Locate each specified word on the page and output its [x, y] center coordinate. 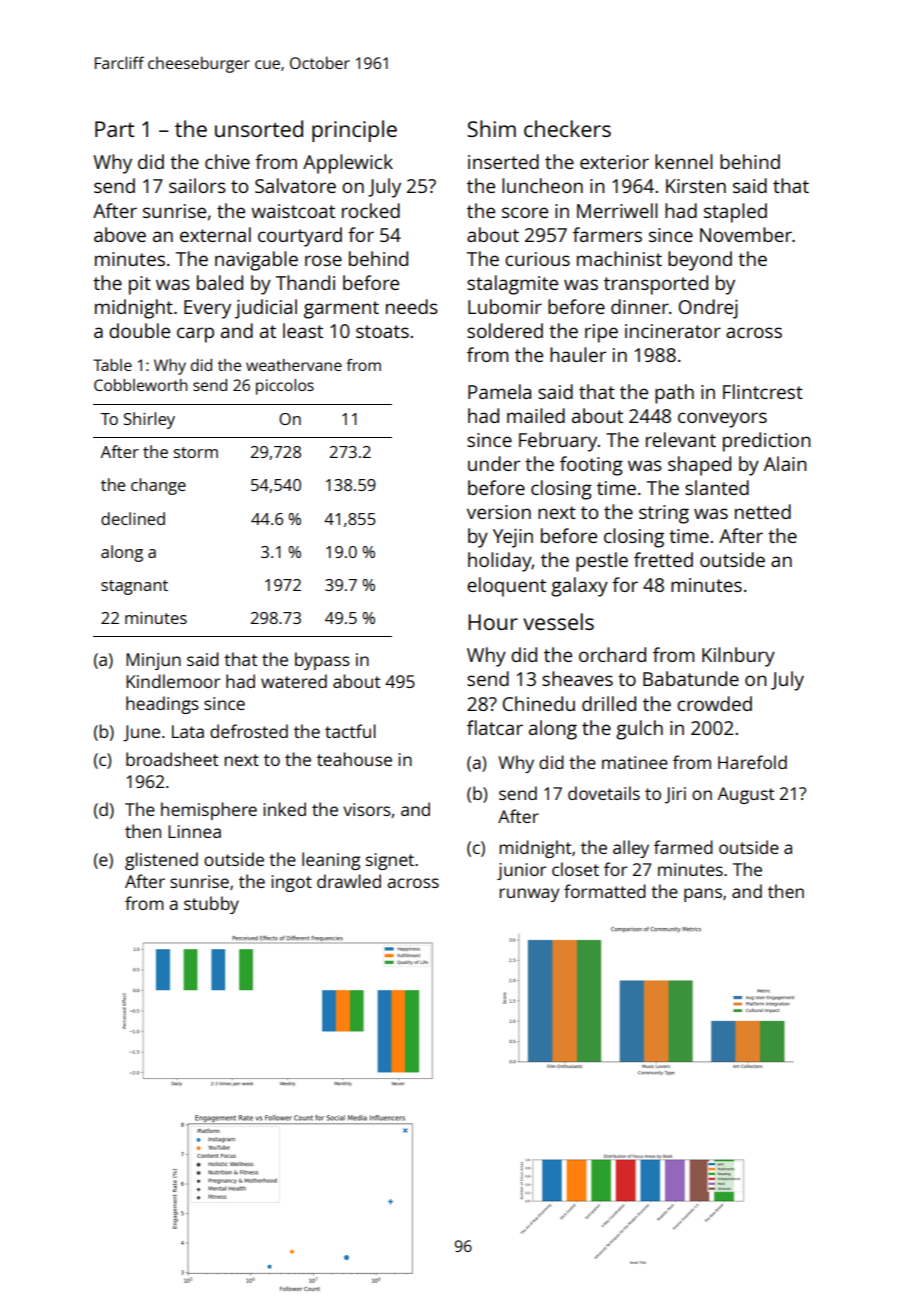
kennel [684, 161]
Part [115, 129]
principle [354, 131]
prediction [767, 442]
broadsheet [172, 759]
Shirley [149, 420]
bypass [322, 661]
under [494, 463]
